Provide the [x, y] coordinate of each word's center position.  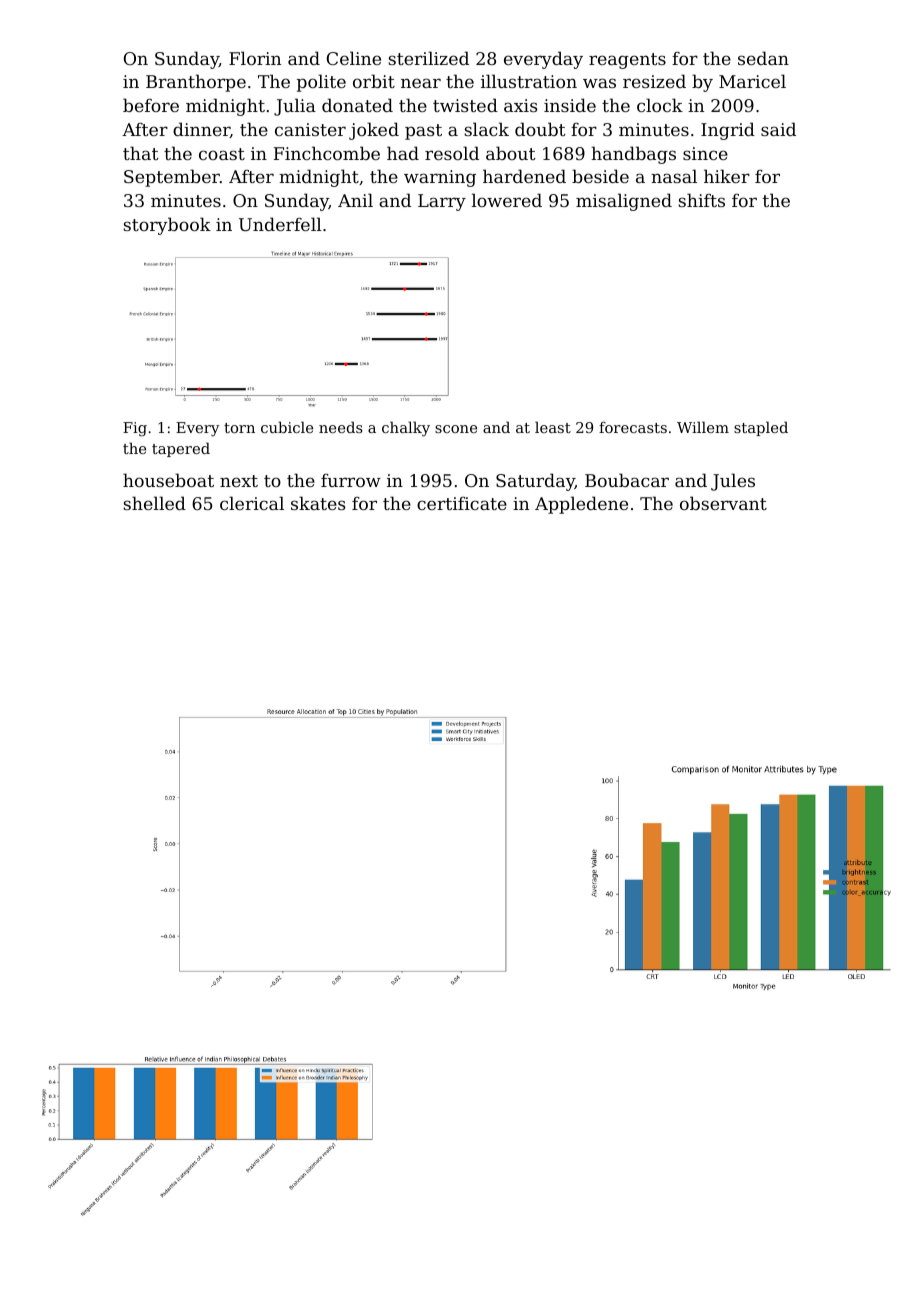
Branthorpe [196, 83]
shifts [701, 200]
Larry [442, 202]
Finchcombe [326, 153]
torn [239, 428]
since [705, 153]
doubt [540, 129]
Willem [703, 427]
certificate [462, 503]
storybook [167, 226]
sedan [763, 58]
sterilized [428, 58]
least [553, 427]
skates [318, 503]
